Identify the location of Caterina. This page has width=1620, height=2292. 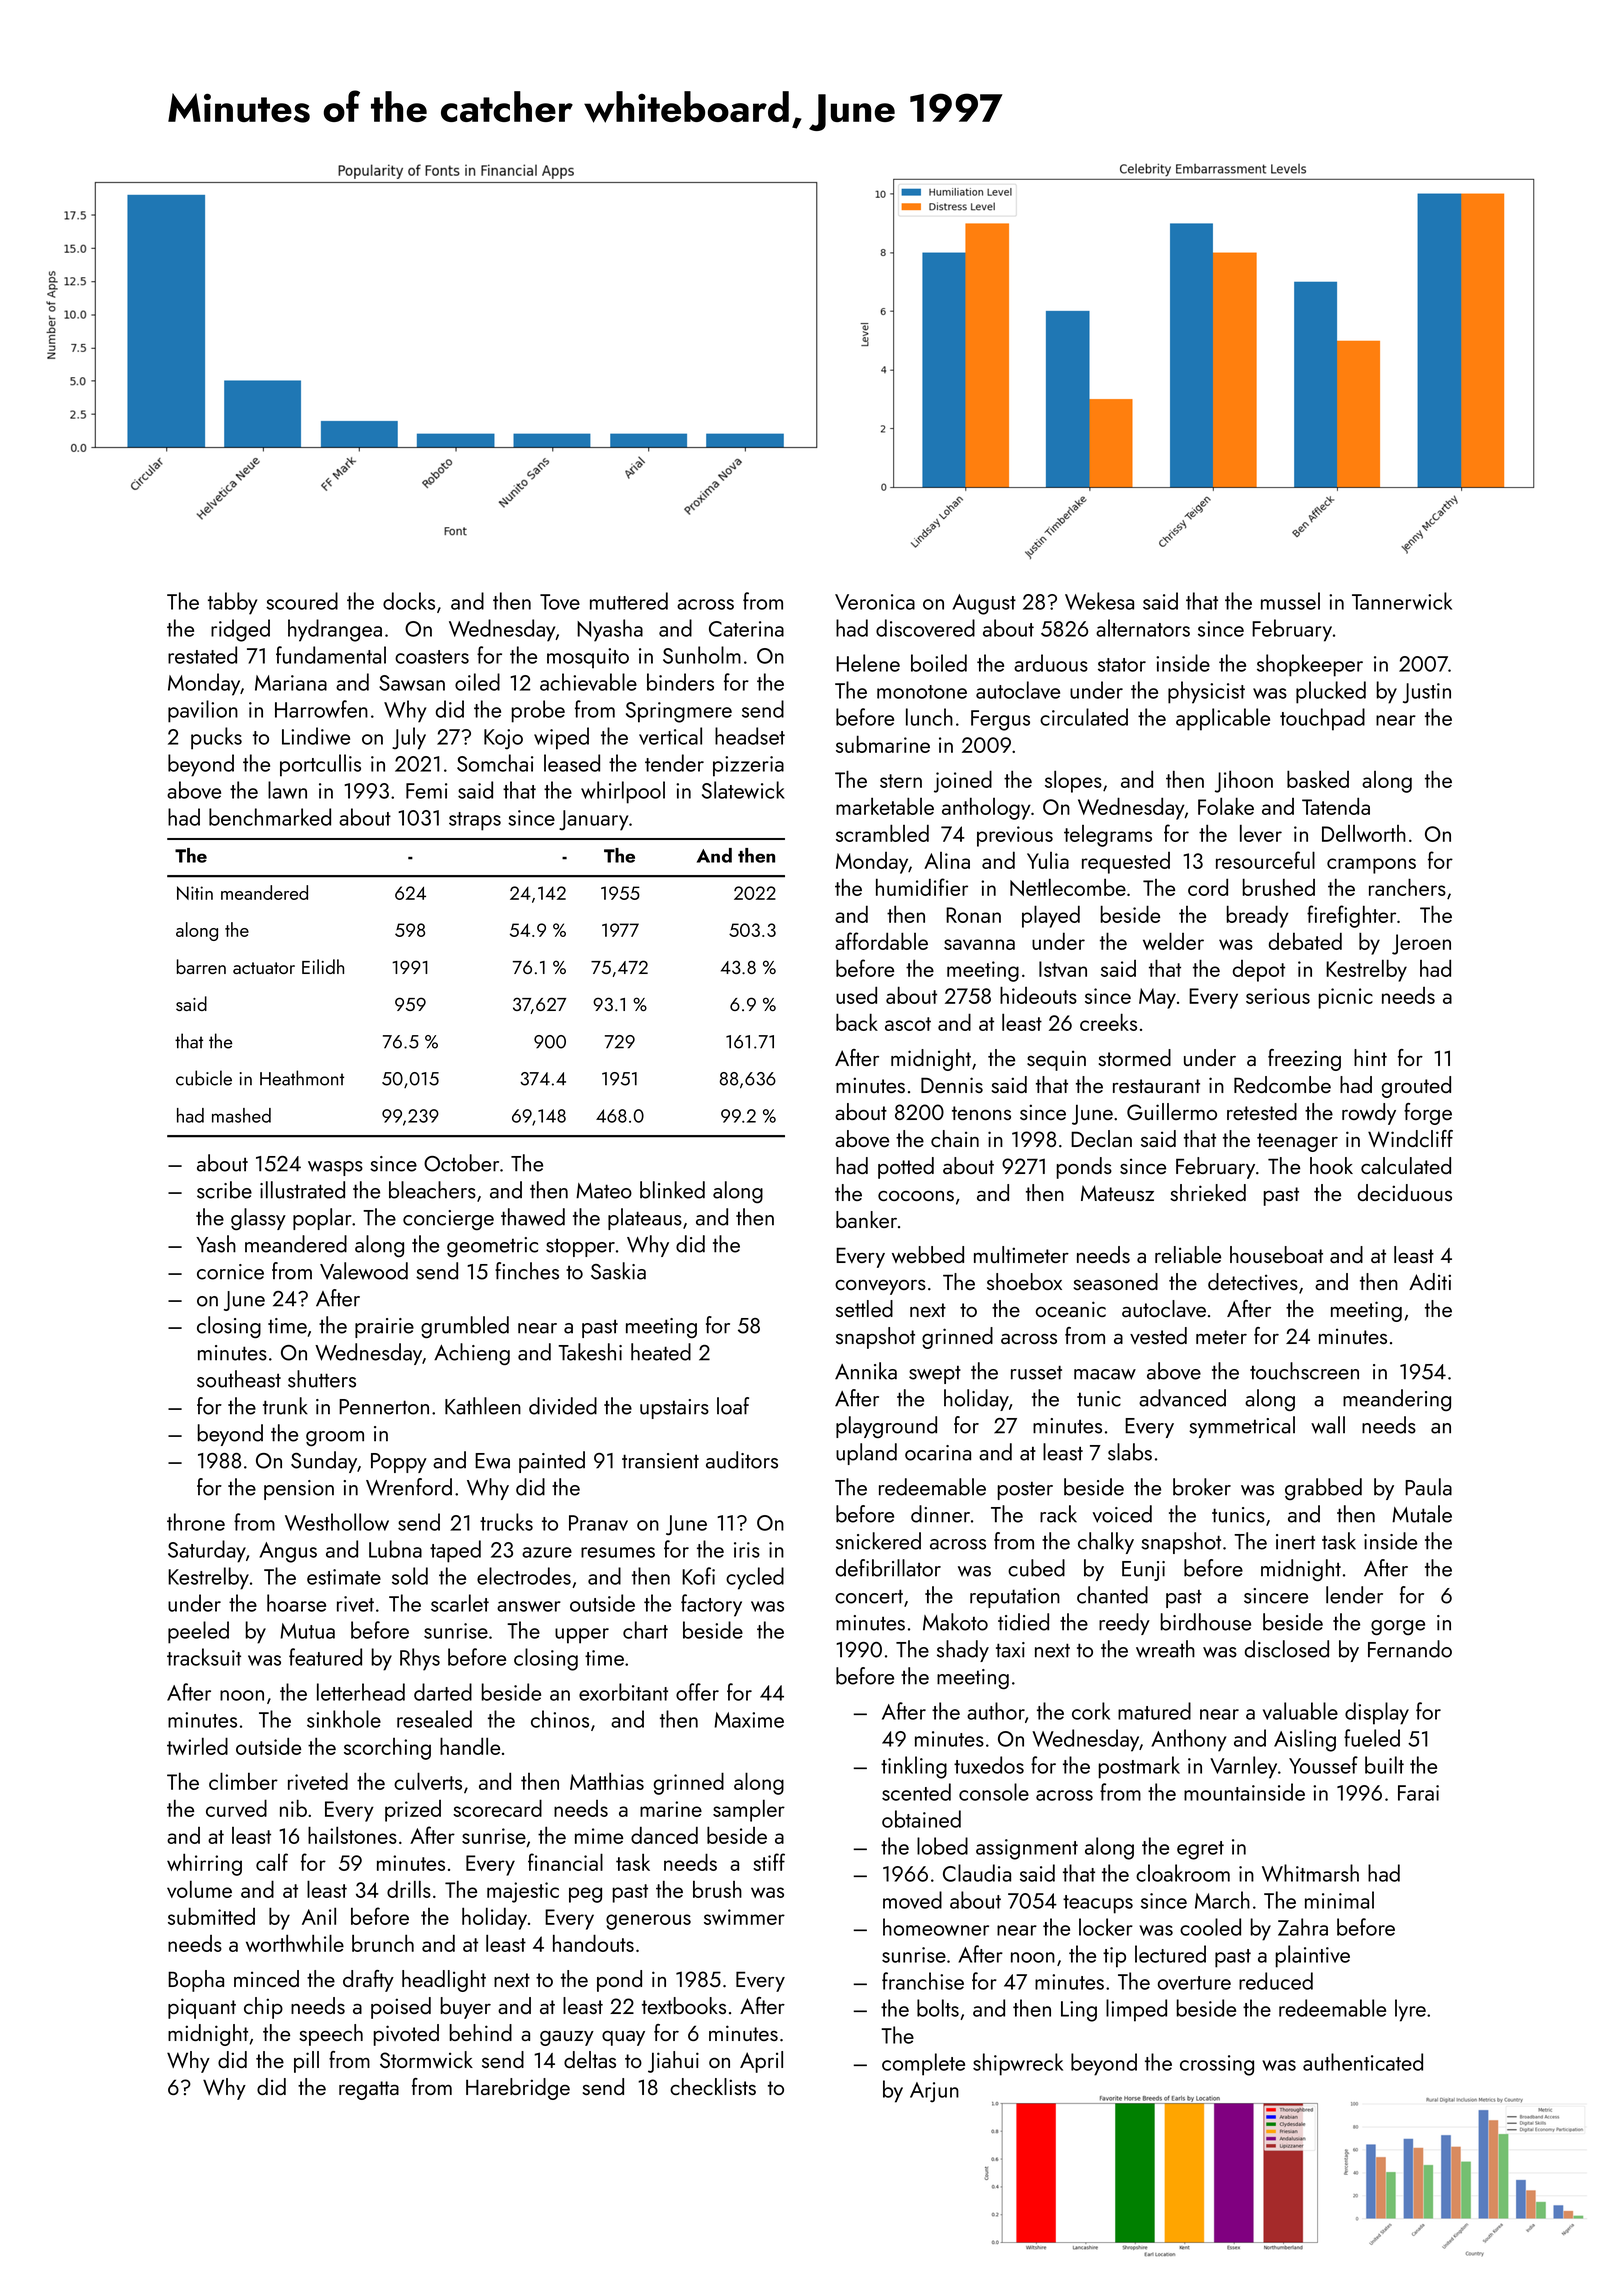
(746, 629).
